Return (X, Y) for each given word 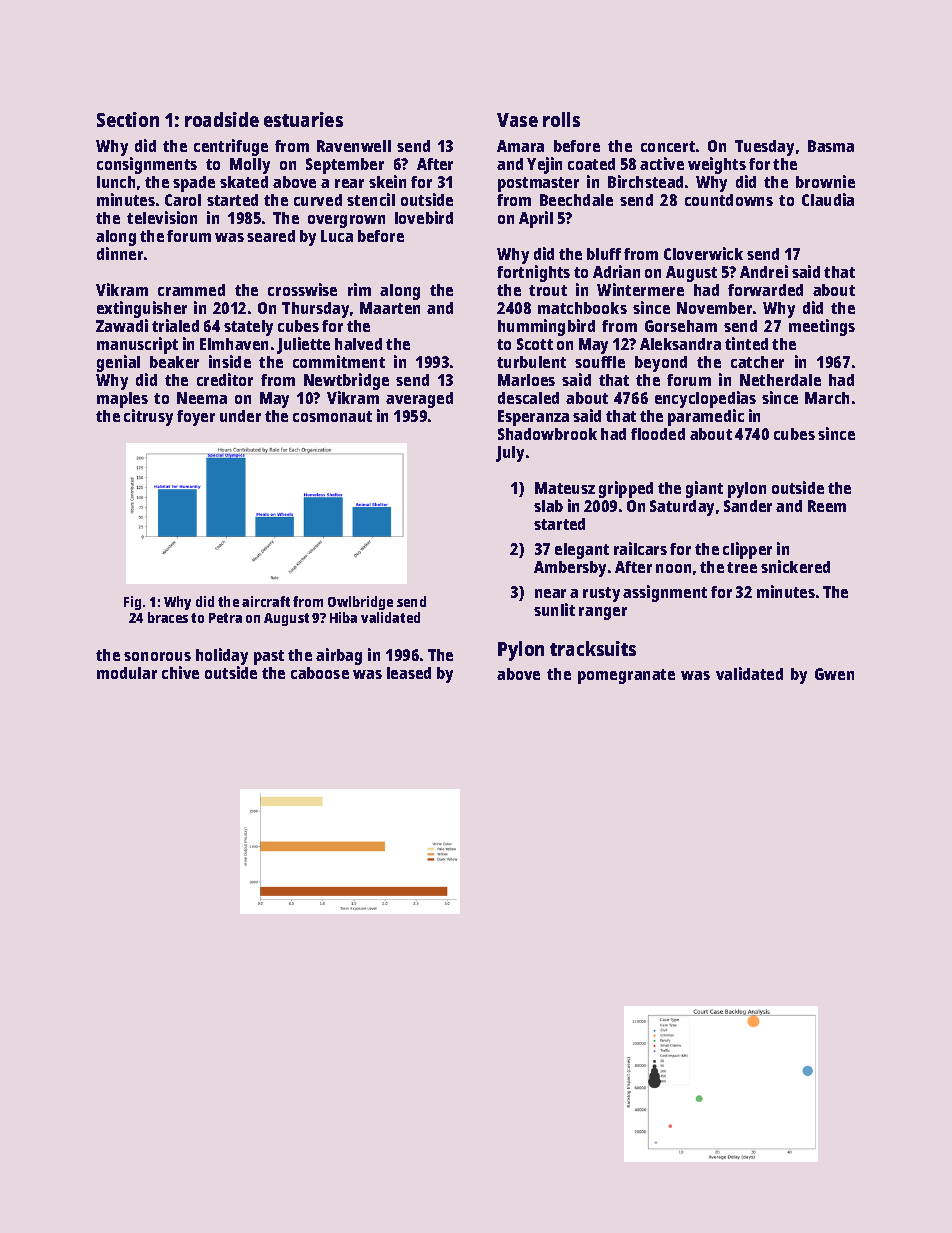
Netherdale (780, 380)
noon (673, 568)
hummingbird (546, 327)
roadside (222, 119)
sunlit (554, 609)
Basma (831, 146)
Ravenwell (354, 146)
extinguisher (142, 309)
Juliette (303, 345)
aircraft (266, 601)
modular (127, 673)
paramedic (706, 417)
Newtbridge (346, 381)
